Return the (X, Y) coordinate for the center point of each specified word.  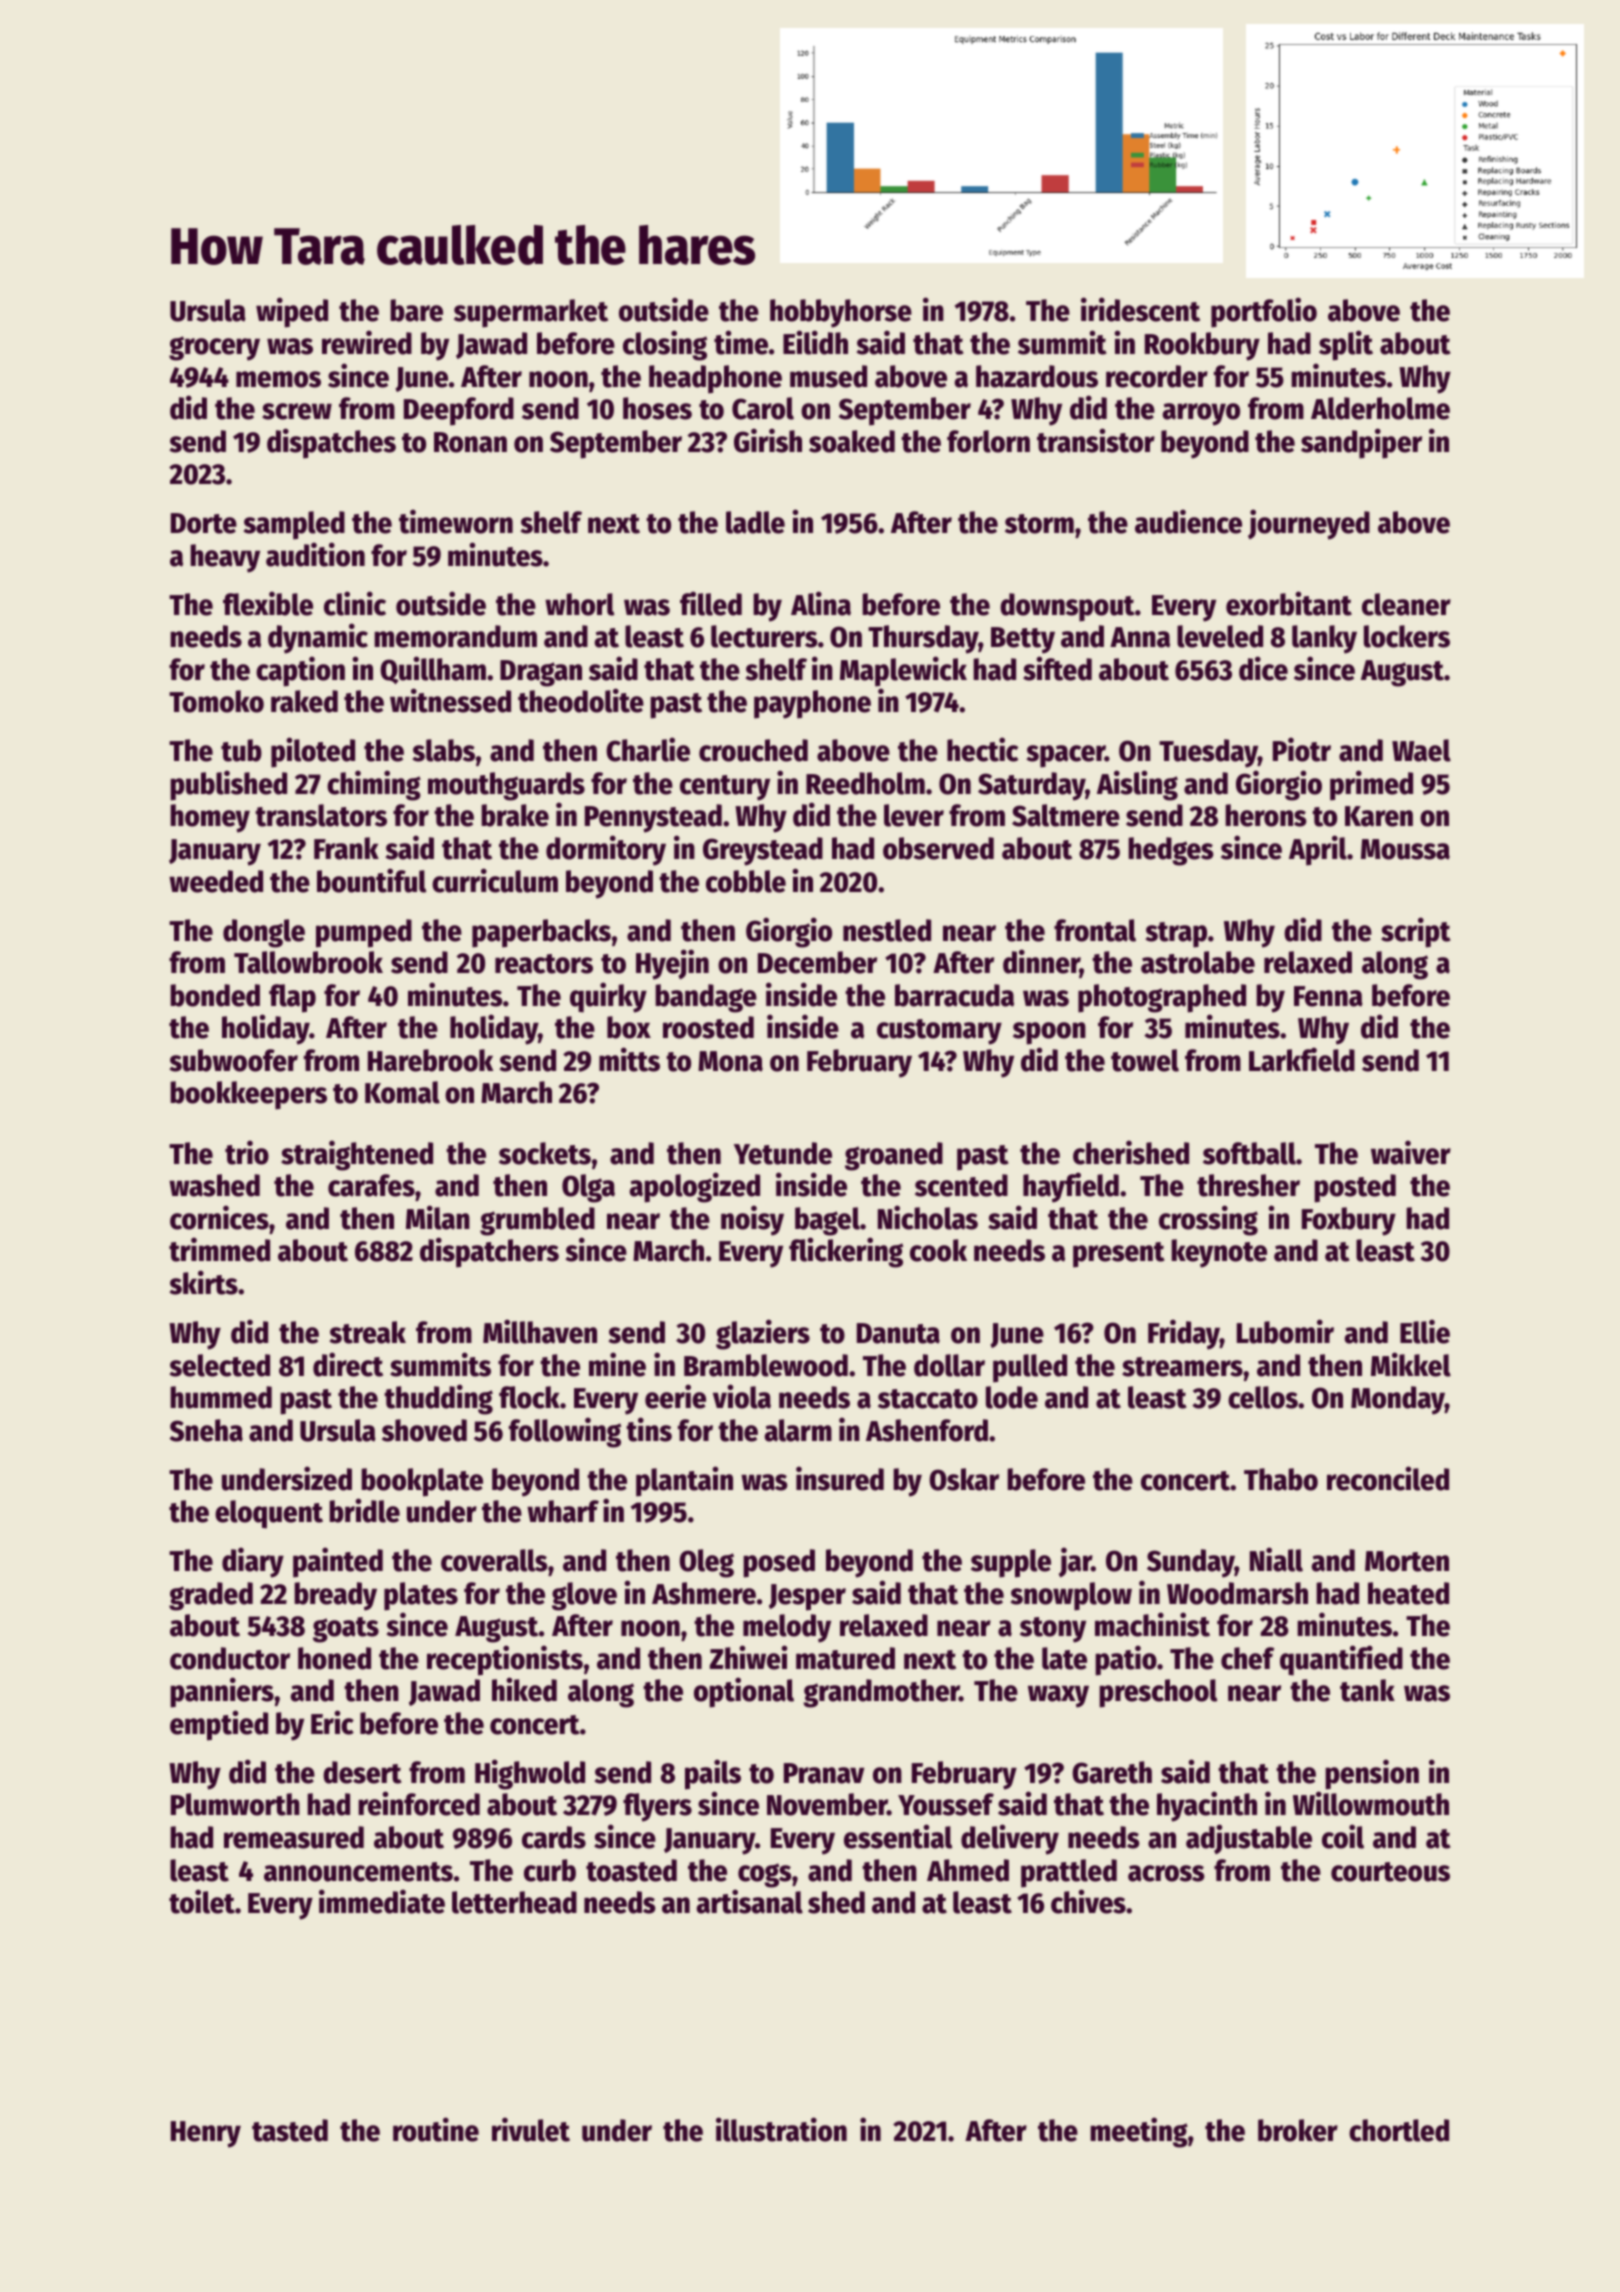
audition (315, 554)
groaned (894, 1156)
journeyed (1309, 524)
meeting (1139, 2132)
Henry (206, 2134)
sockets (545, 1153)
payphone (812, 704)
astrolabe (1198, 962)
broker (1298, 2130)
